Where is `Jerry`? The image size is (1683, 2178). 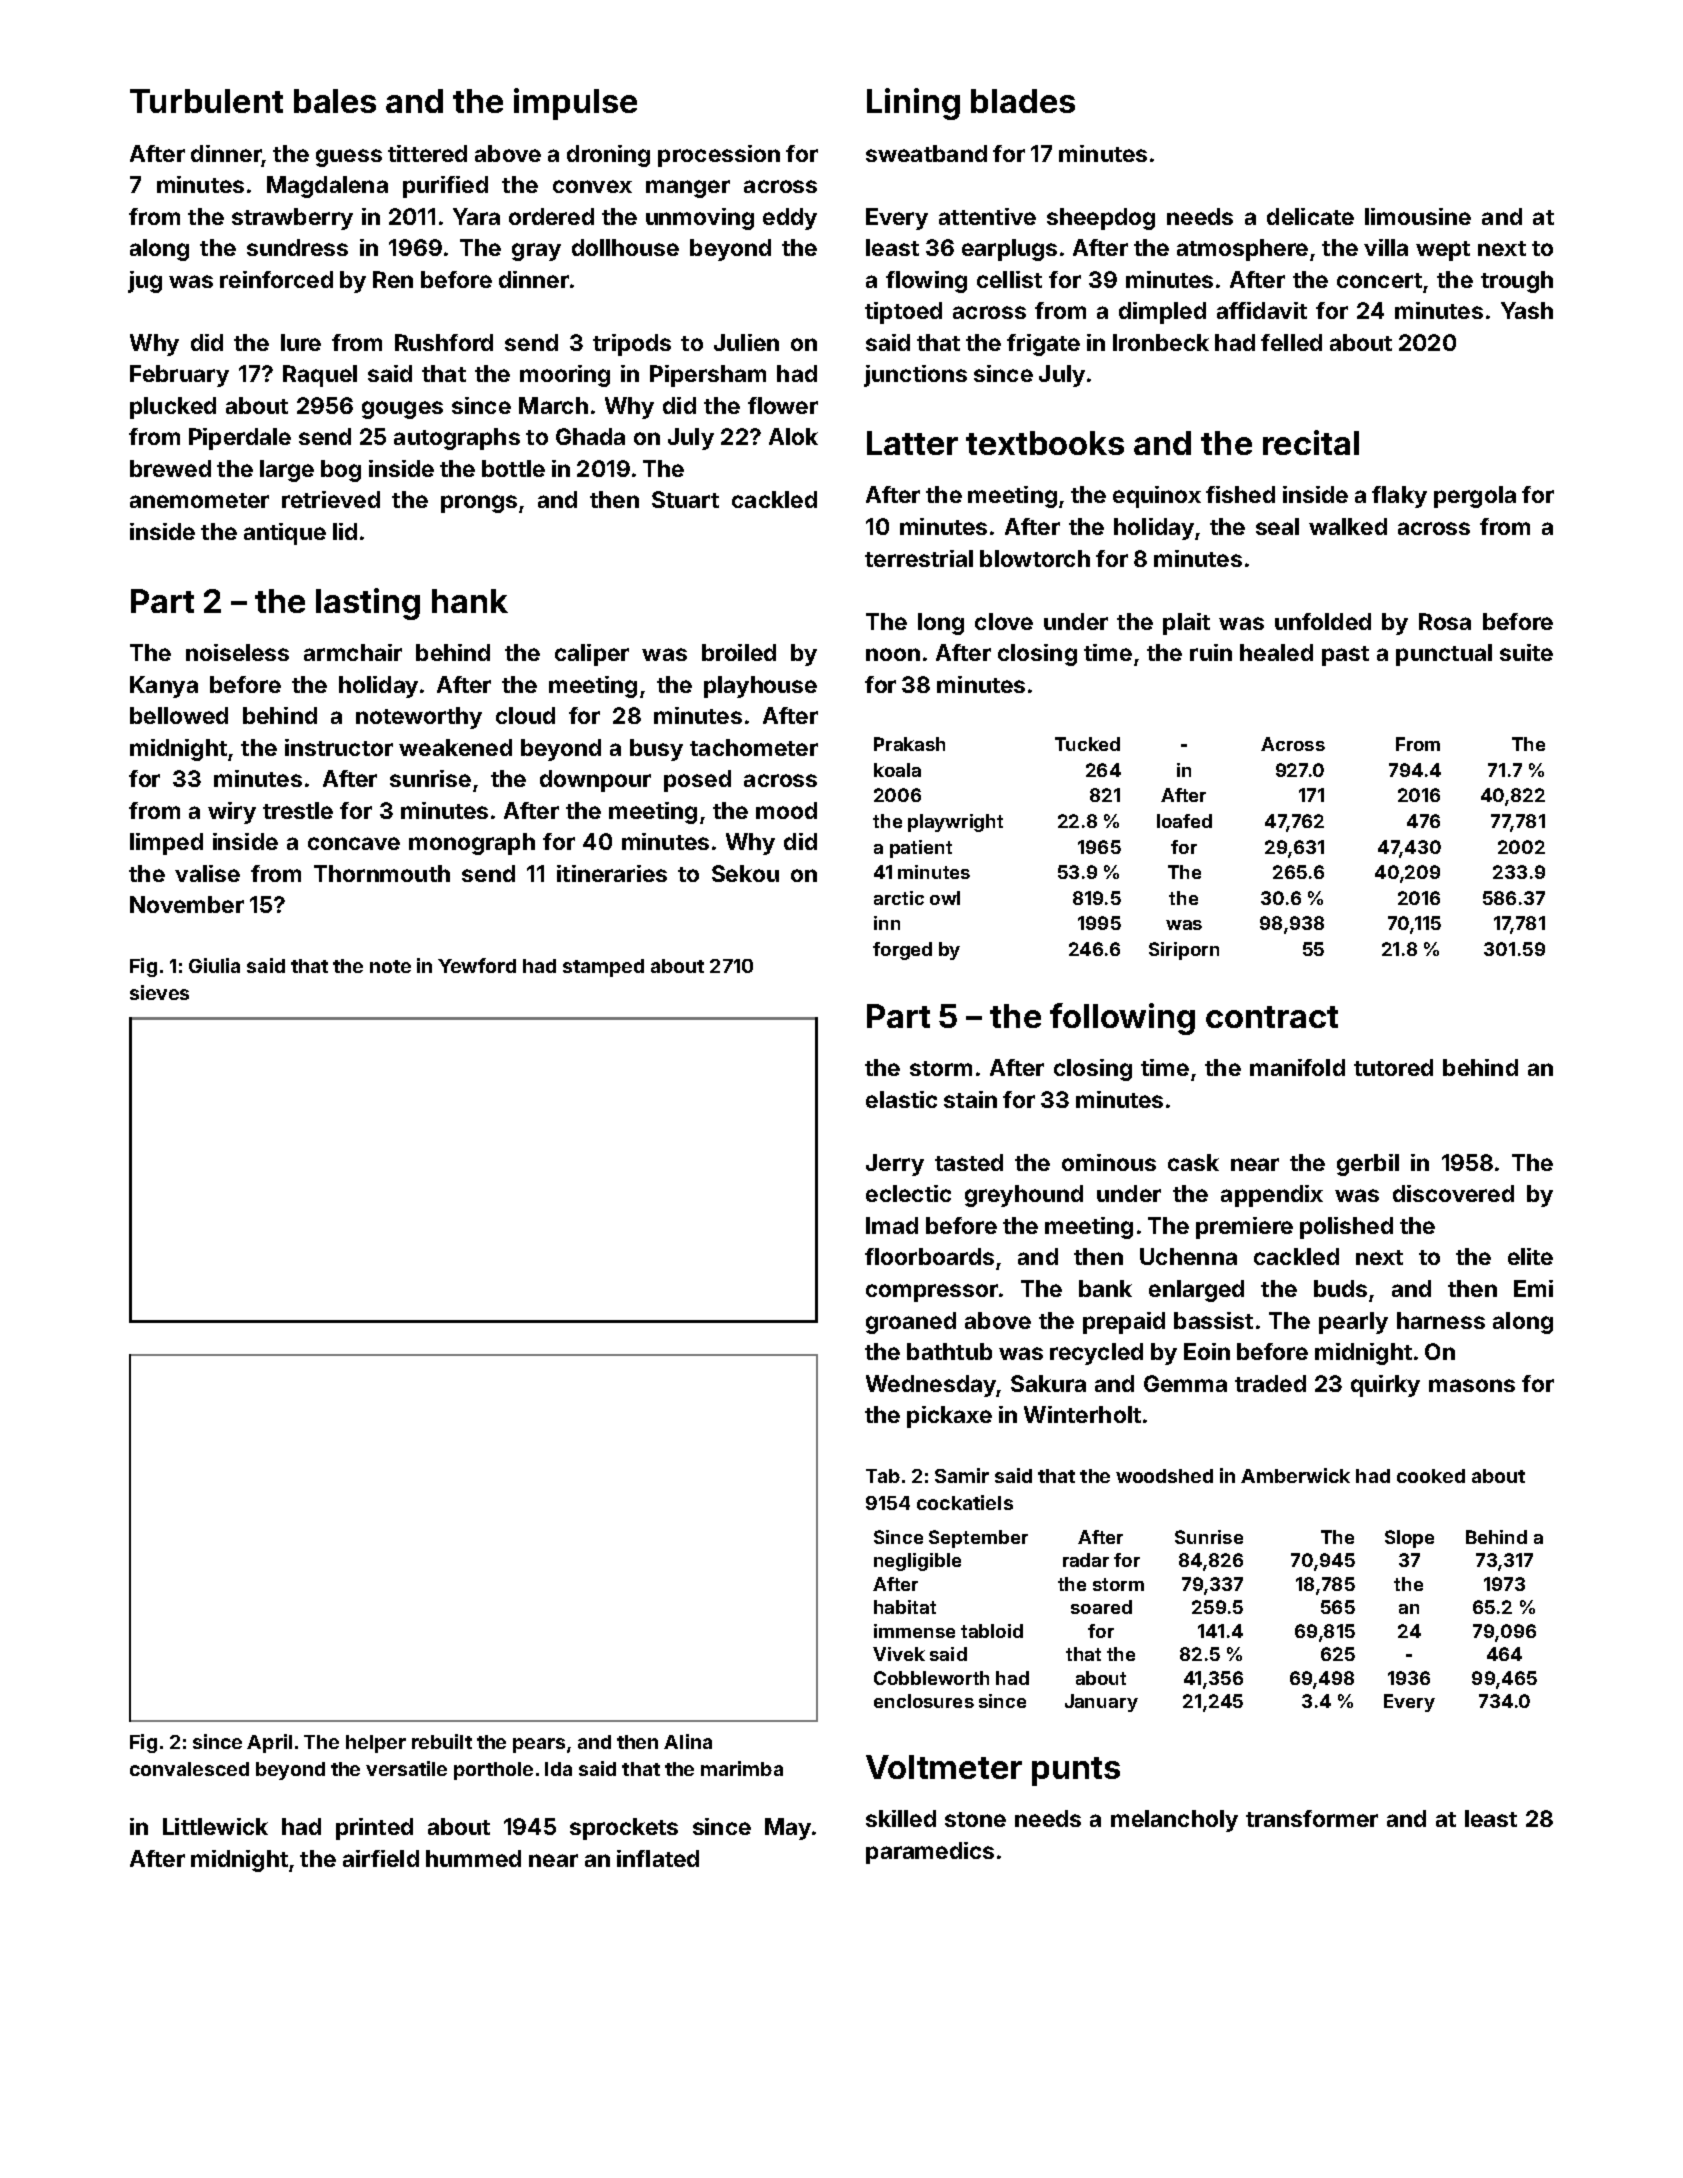 Jerry is located at coordinates (895, 1165).
